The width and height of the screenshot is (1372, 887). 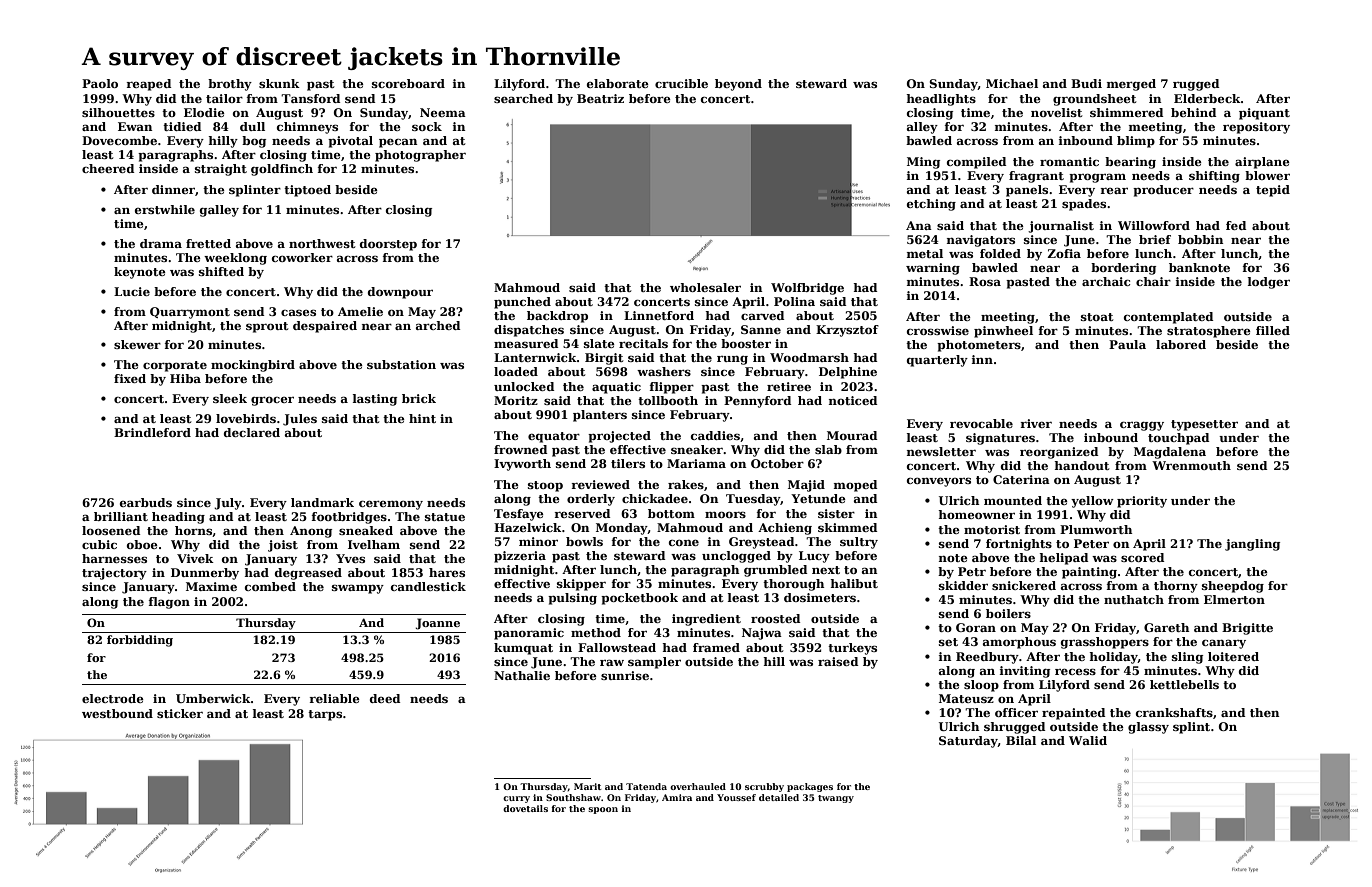 I want to click on Krzysztof, so click(x=847, y=331).
